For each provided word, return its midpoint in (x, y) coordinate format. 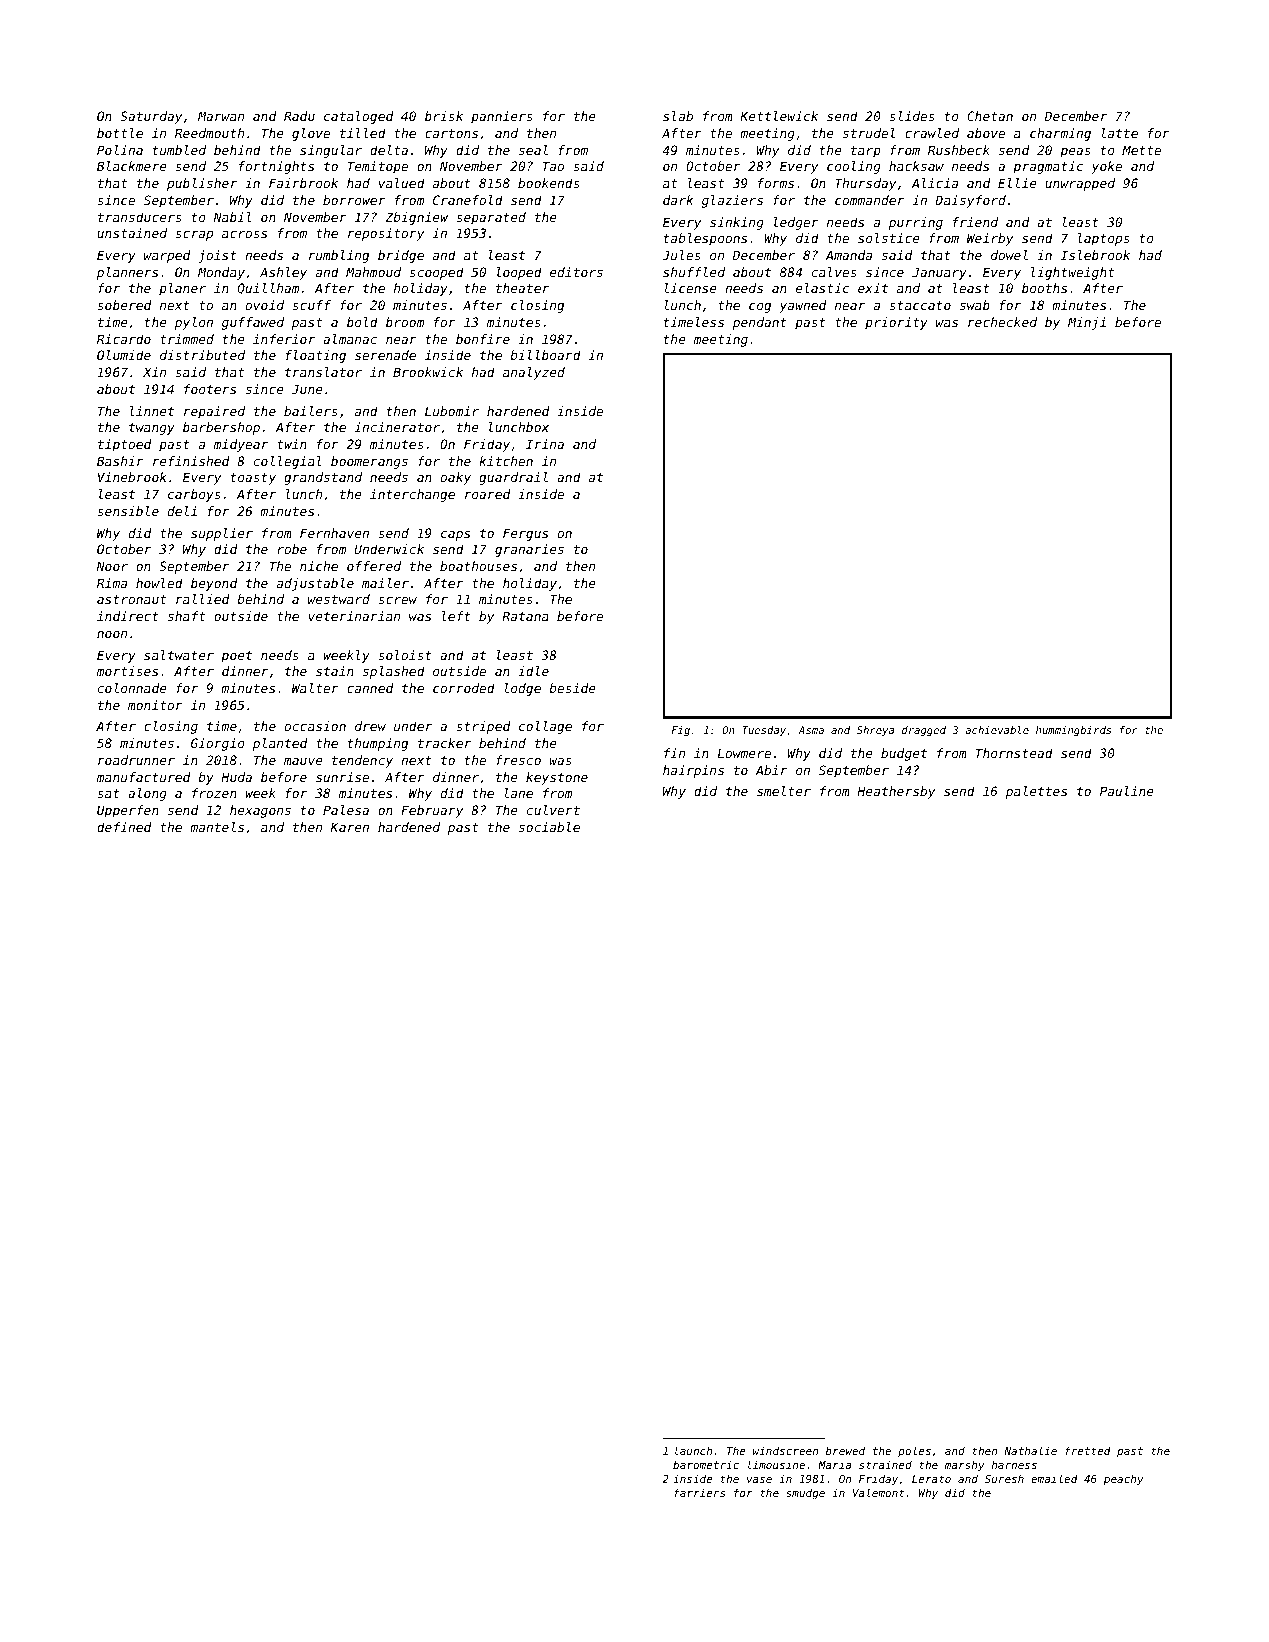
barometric (706, 1464)
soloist (405, 655)
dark (678, 200)
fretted (1088, 1450)
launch (693, 1450)
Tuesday (764, 731)
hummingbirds (1073, 731)
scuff (311, 305)
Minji (1087, 323)
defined (124, 827)
